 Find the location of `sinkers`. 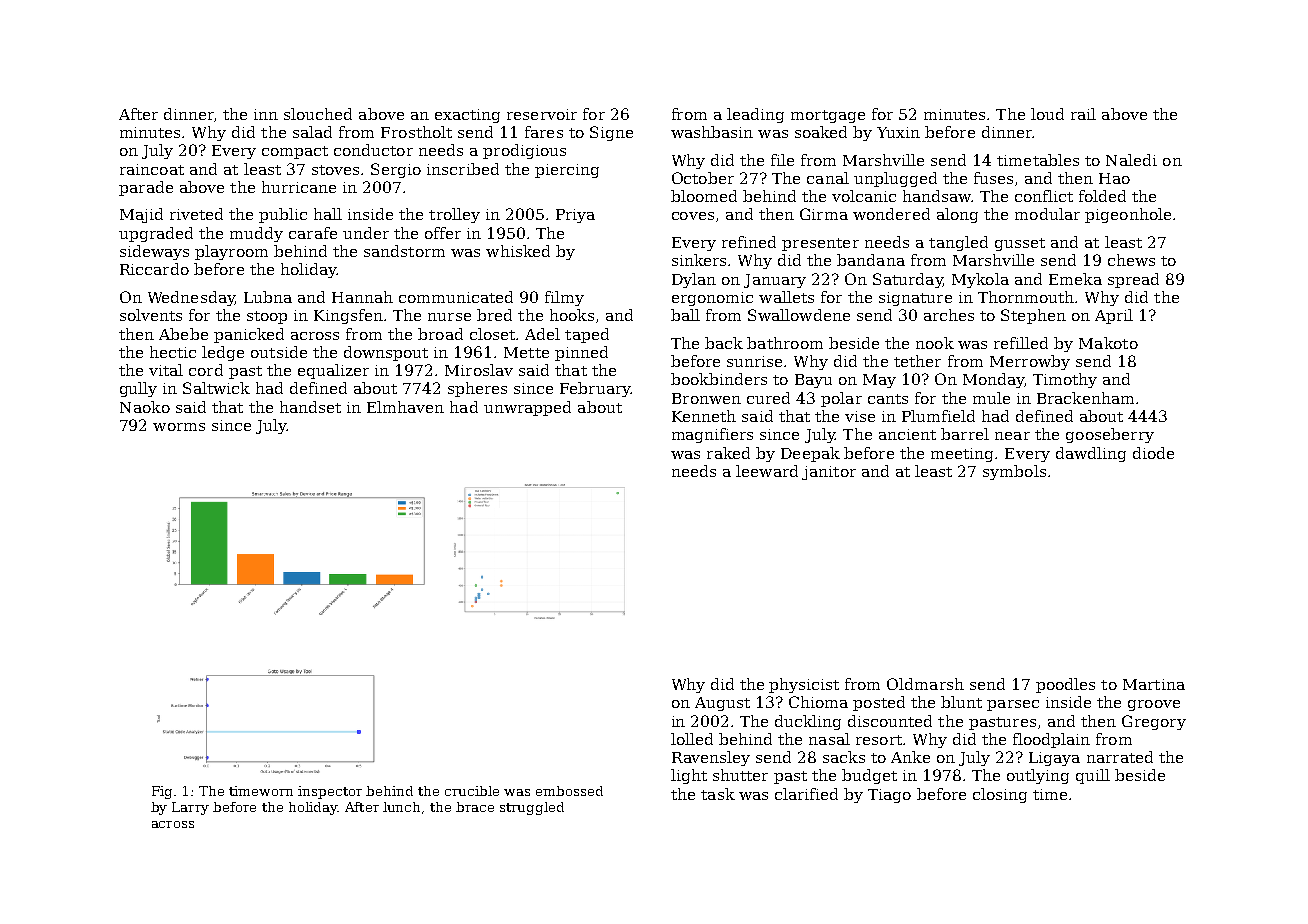

sinkers is located at coordinates (699, 260).
